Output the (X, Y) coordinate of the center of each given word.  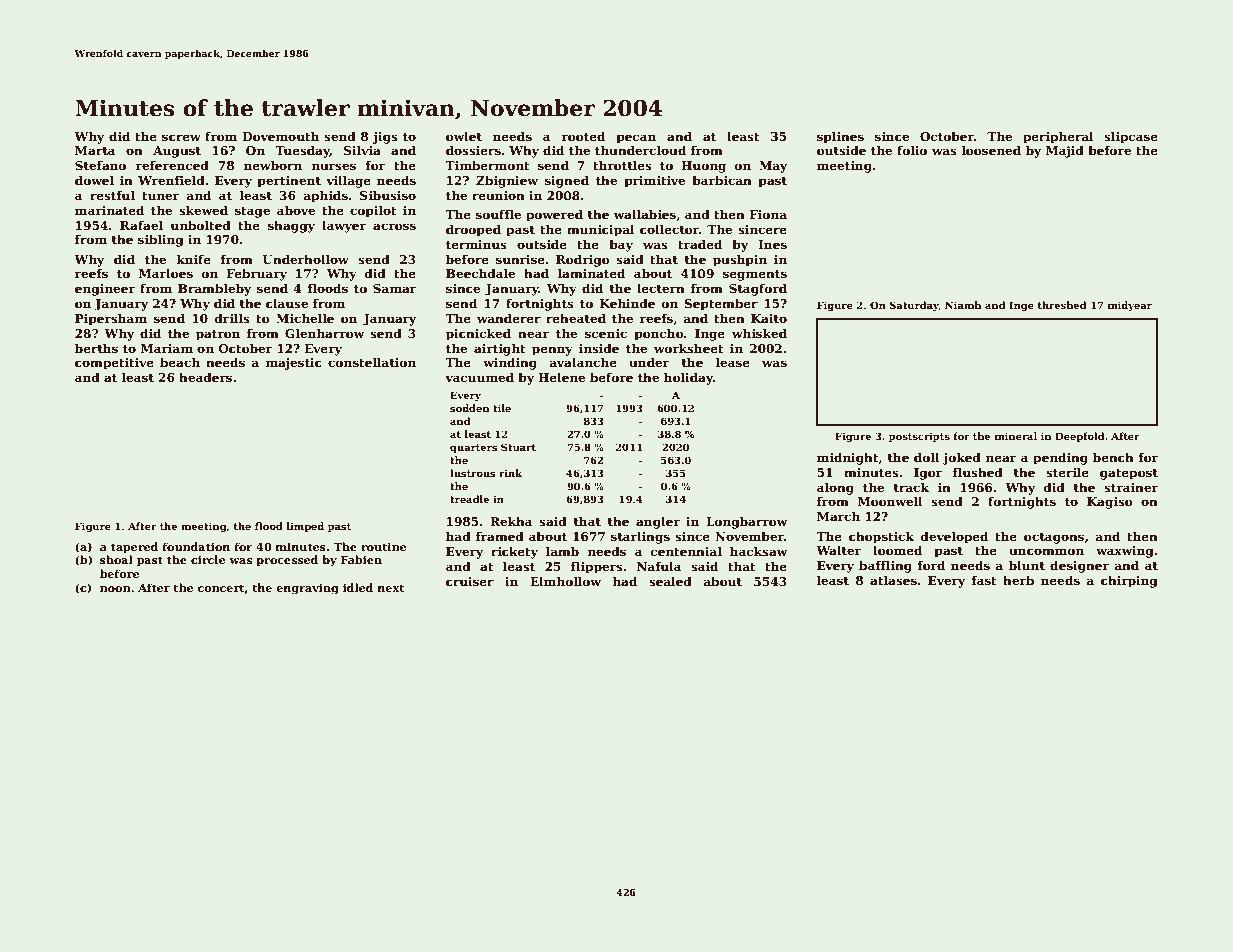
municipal (601, 230)
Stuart (518, 447)
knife (193, 259)
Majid (1065, 151)
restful (112, 195)
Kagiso (1110, 503)
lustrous (472, 473)
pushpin (740, 260)
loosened (991, 150)
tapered (134, 548)
